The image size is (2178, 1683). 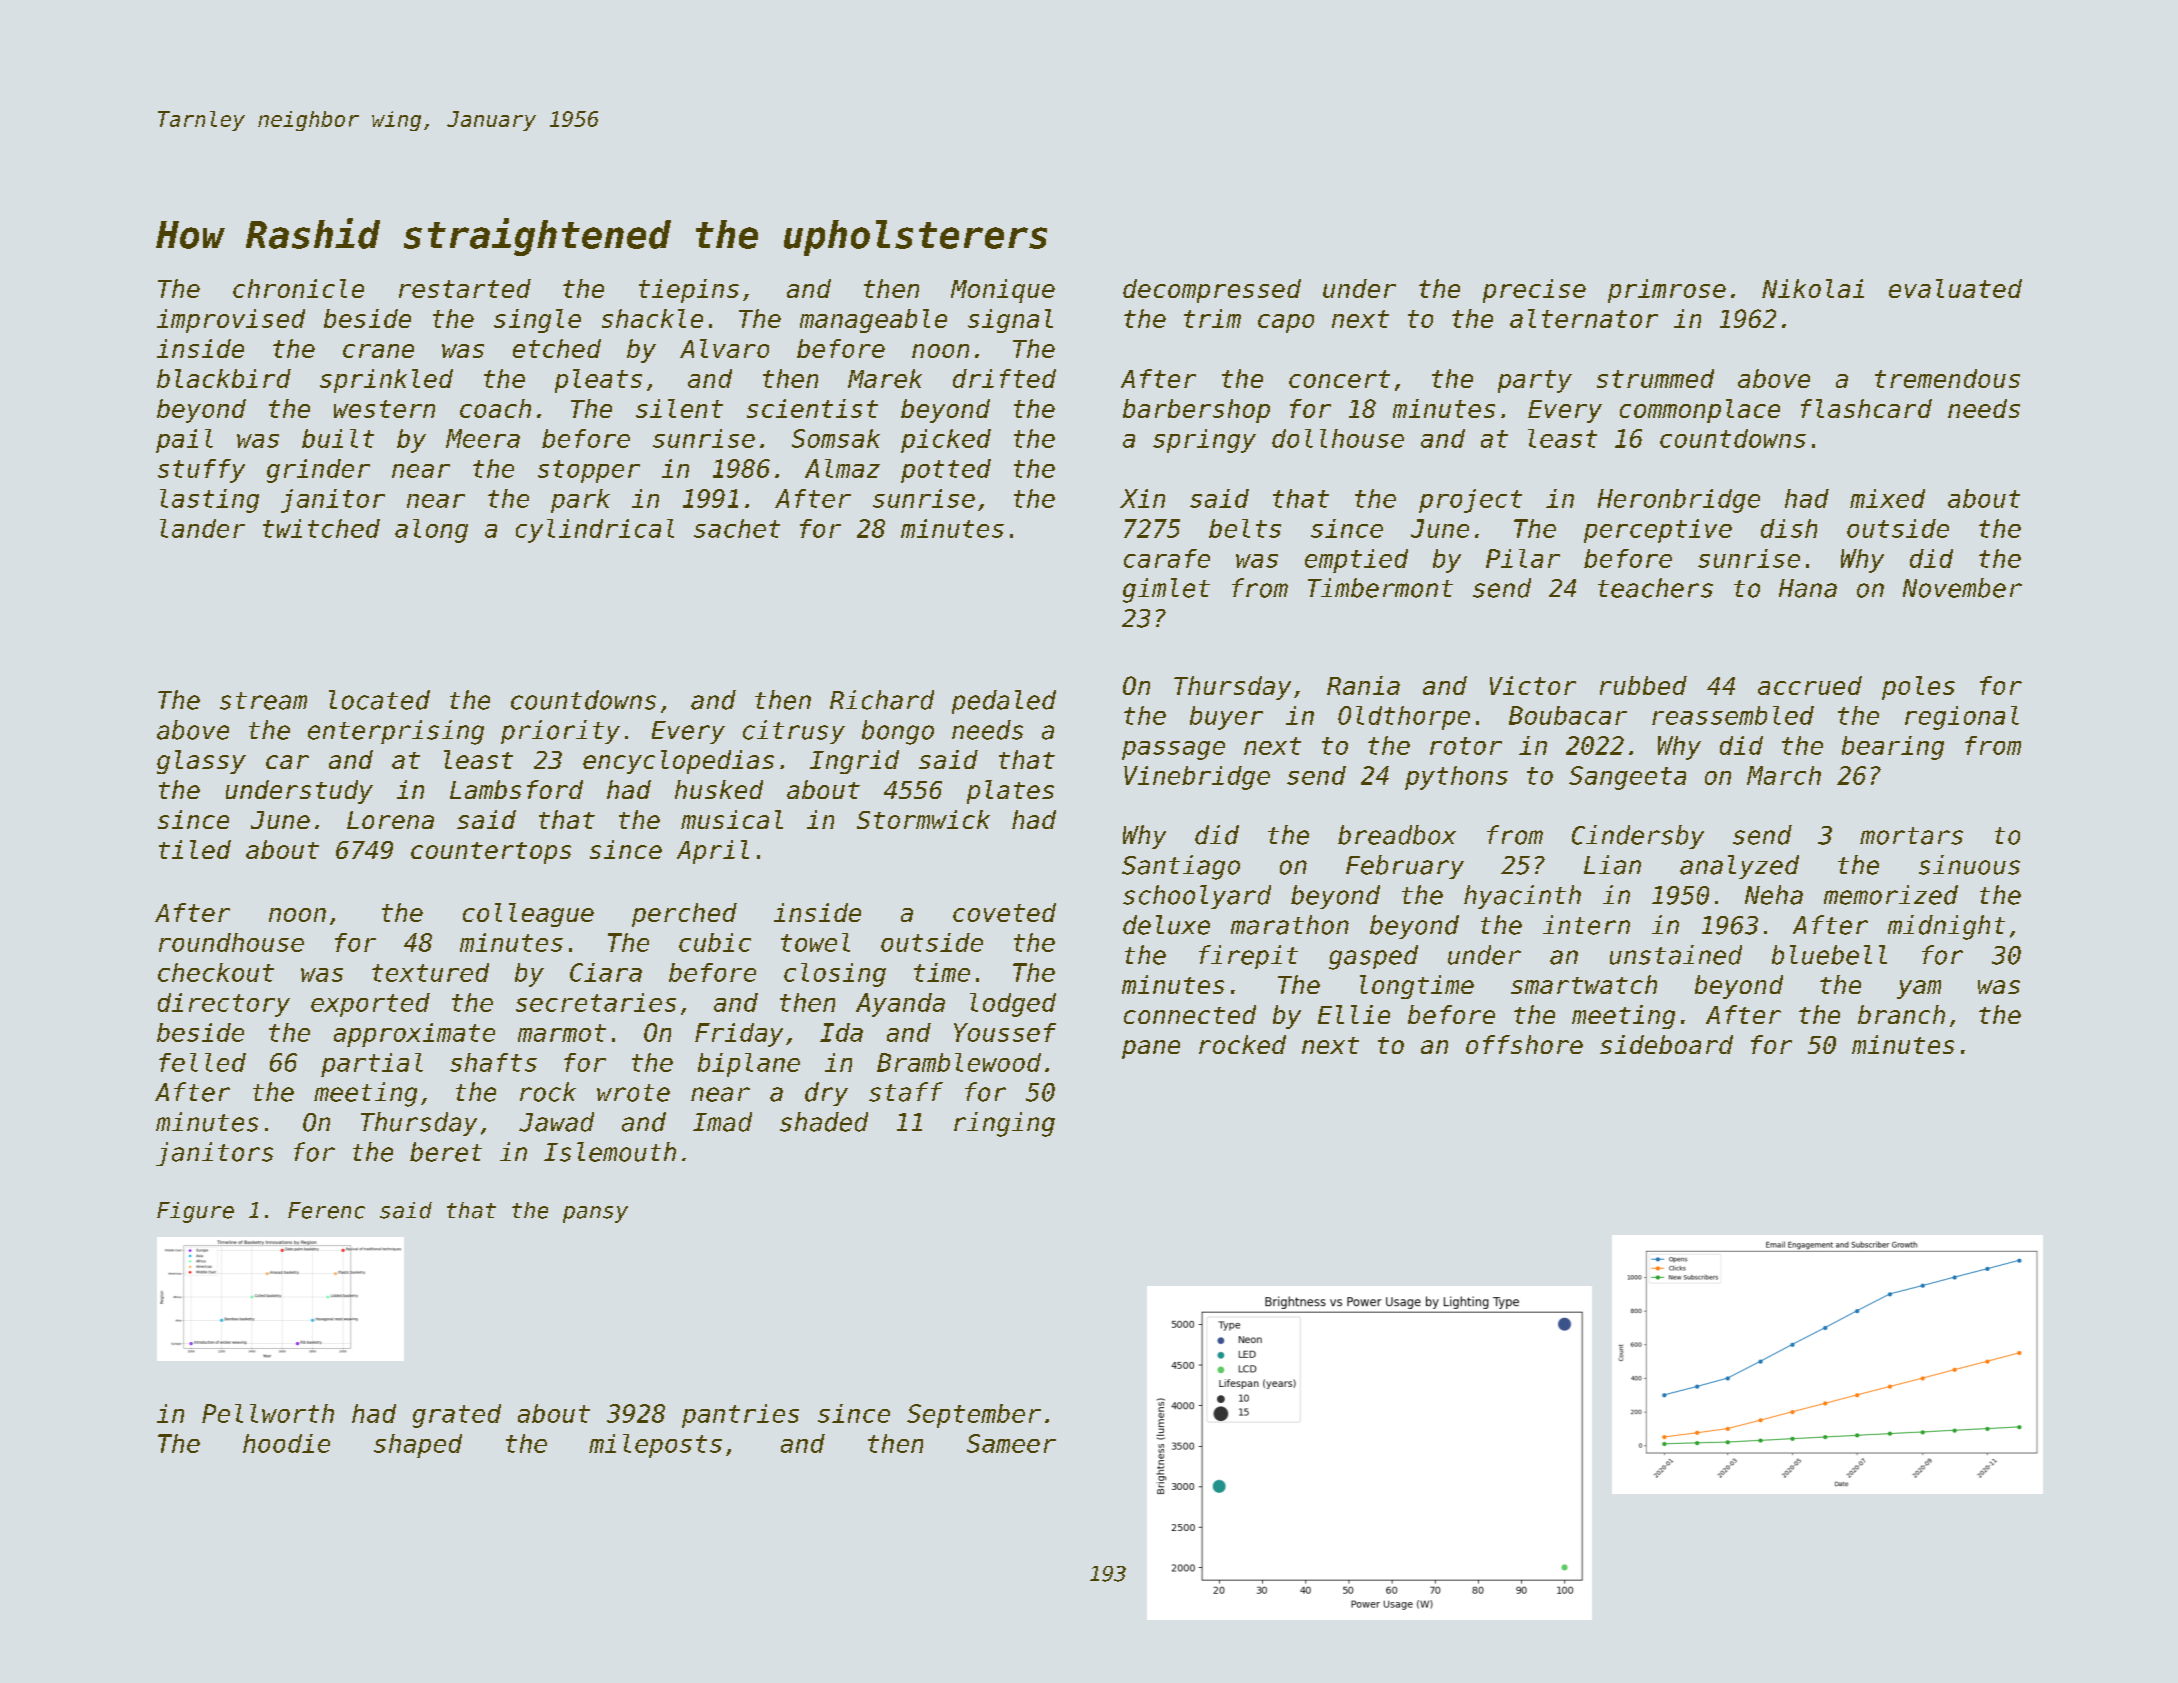 What do you see at coordinates (321, 528) in the screenshot?
I see `twitched` at bounding box center [321, 528].
